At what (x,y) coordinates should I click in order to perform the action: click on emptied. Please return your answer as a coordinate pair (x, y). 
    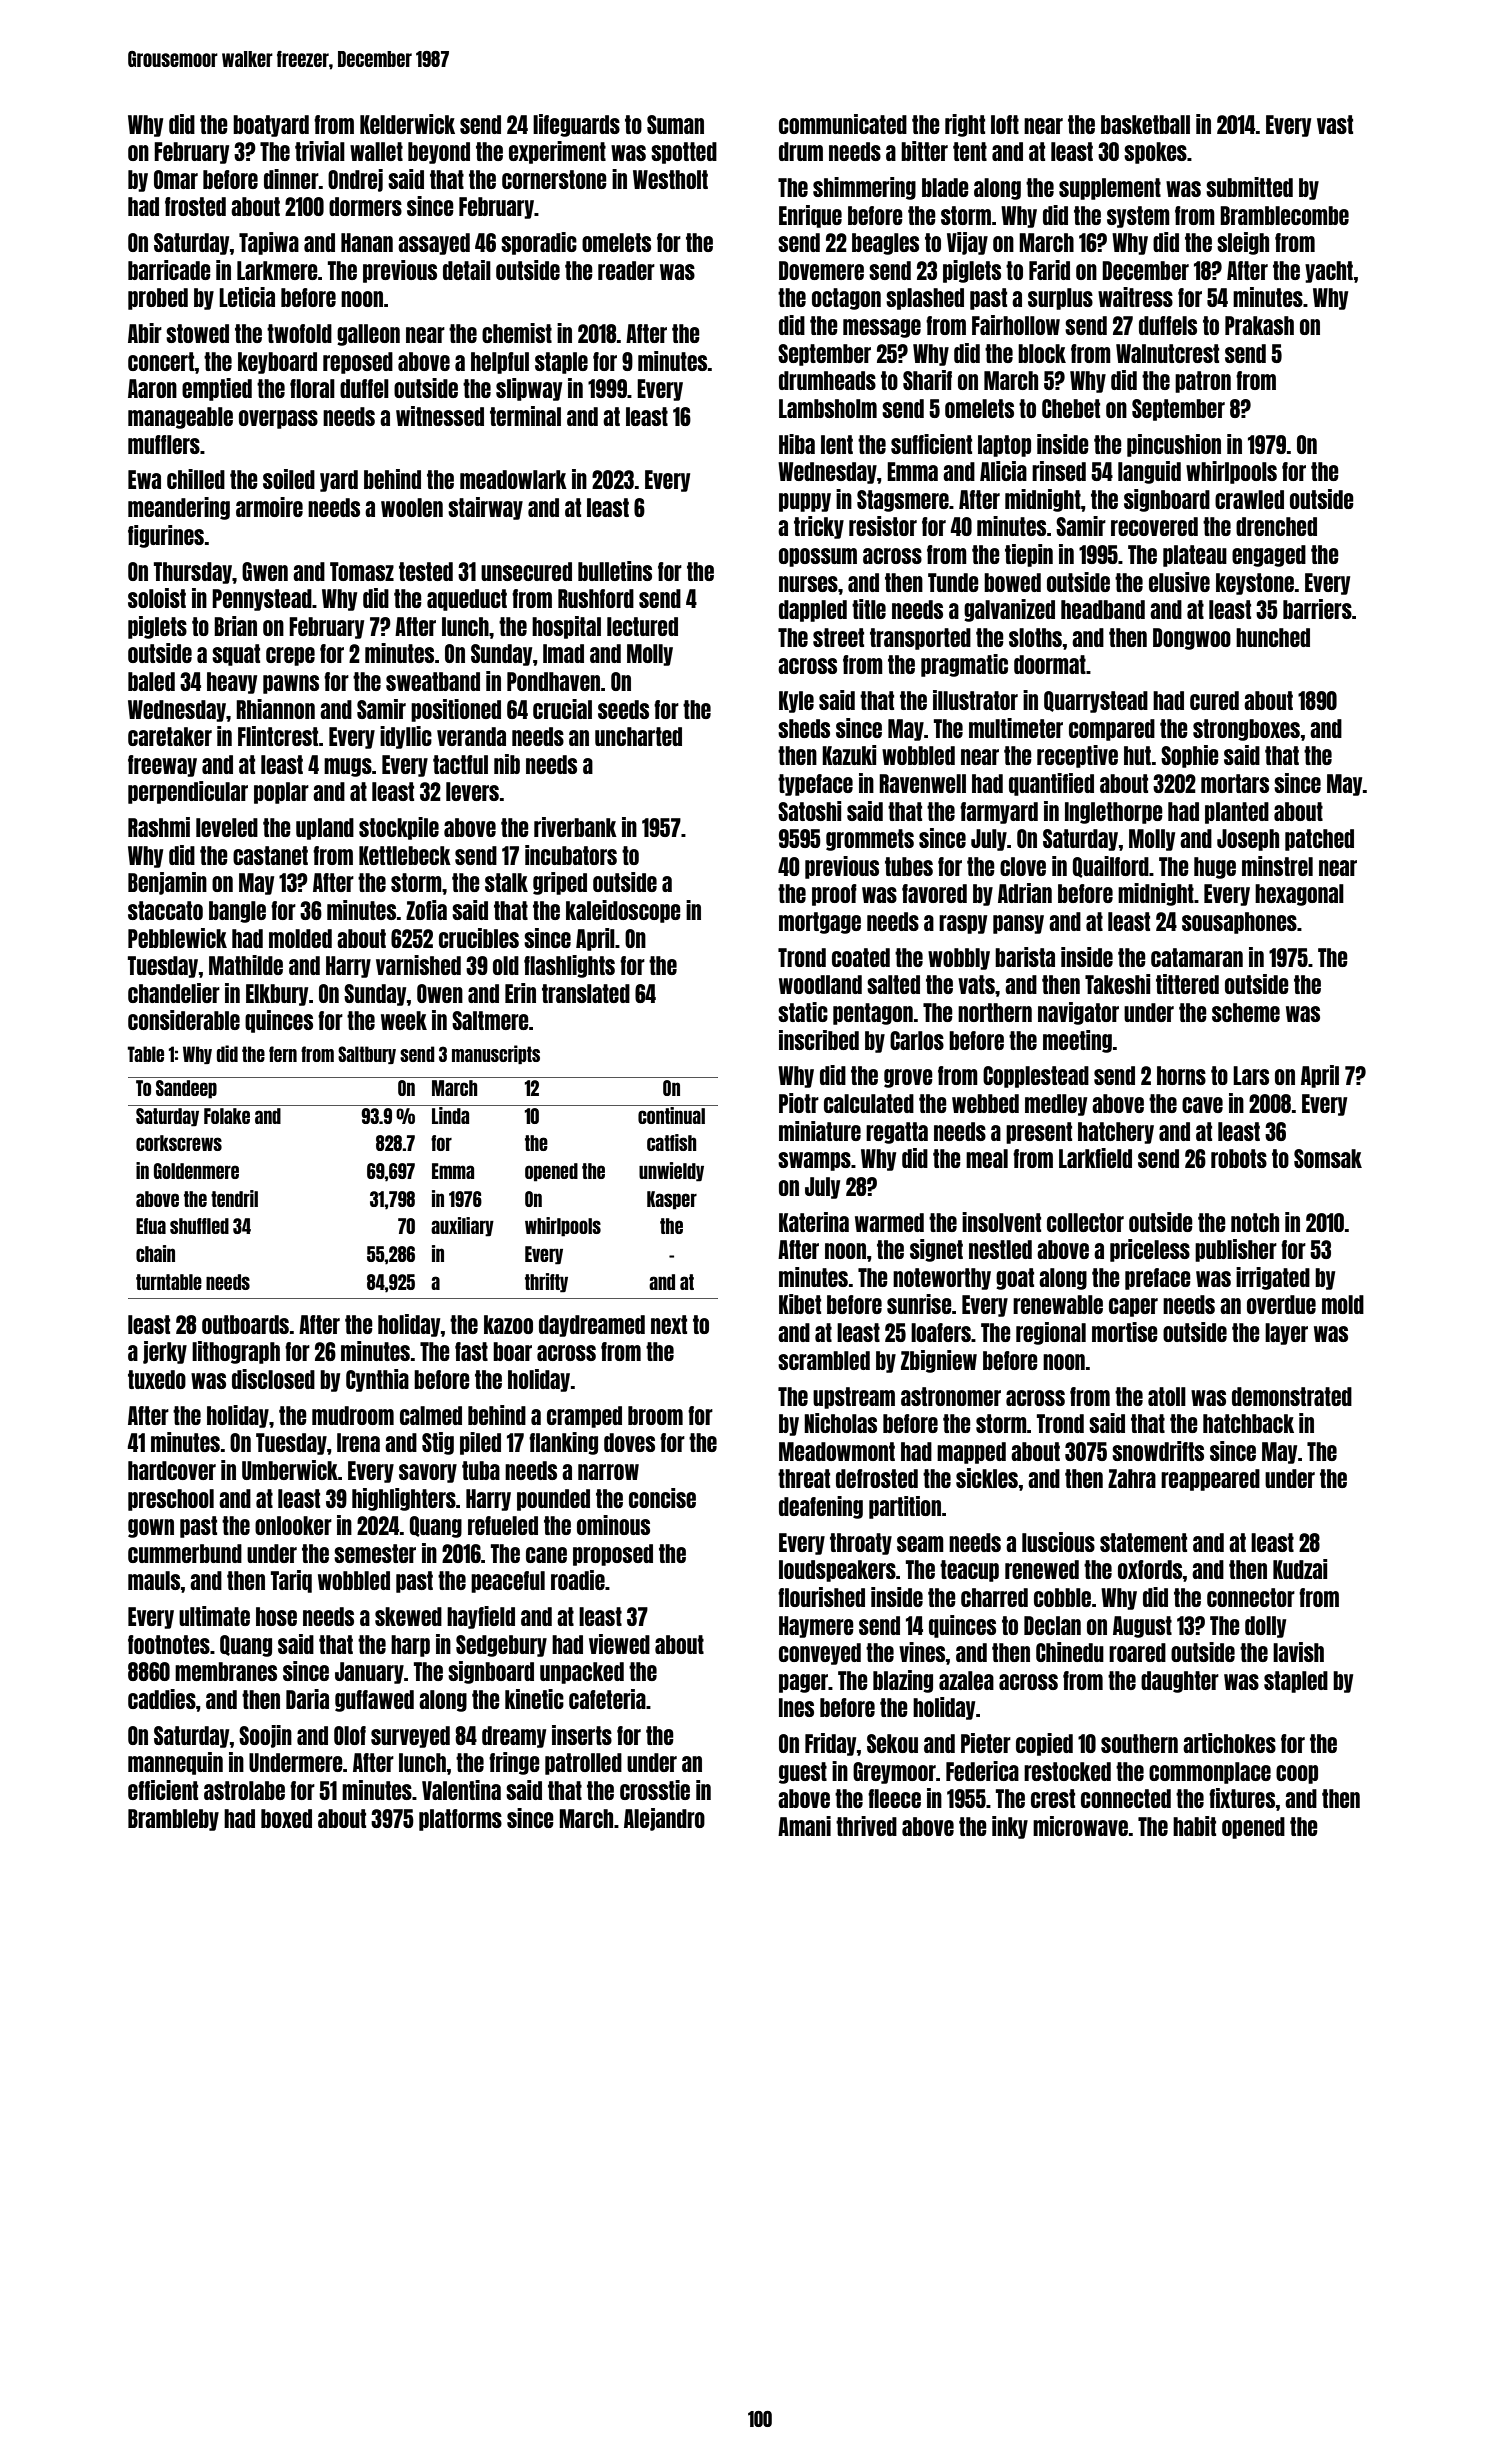
    Looking at the image, I should click on (217, 389).
